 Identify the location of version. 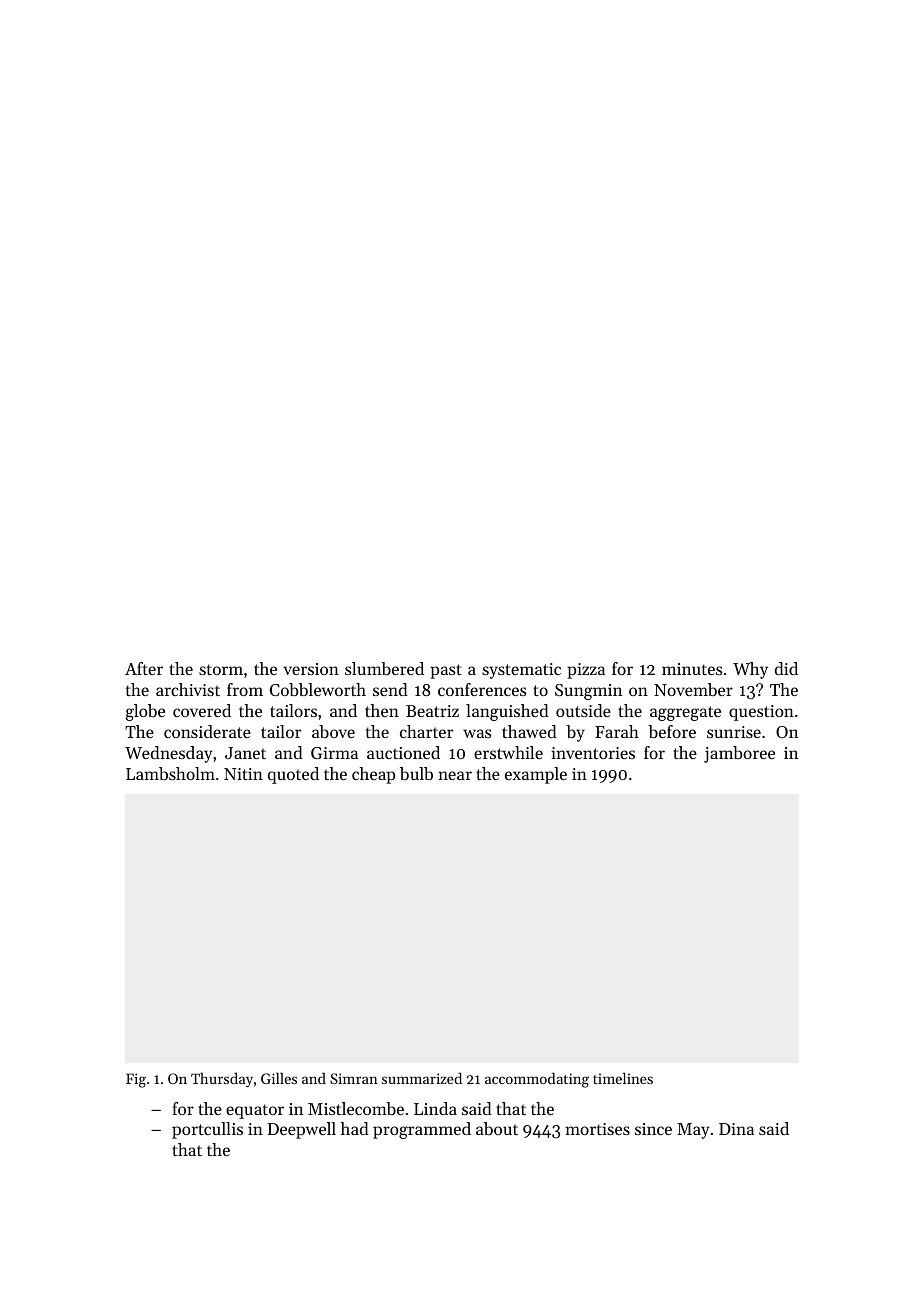
(311, 669).
